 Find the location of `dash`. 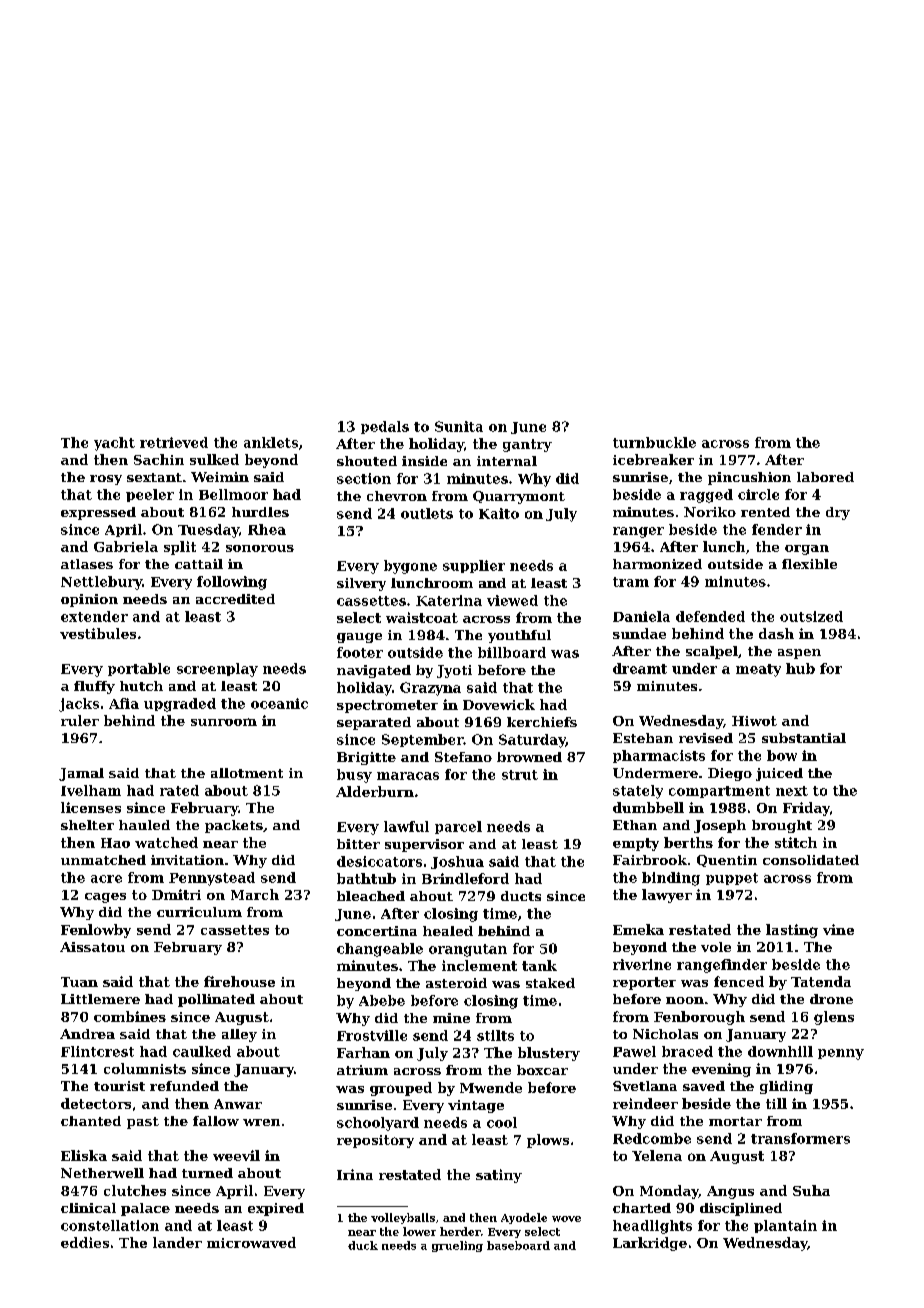

dash is located at coordinates (776, 633).
